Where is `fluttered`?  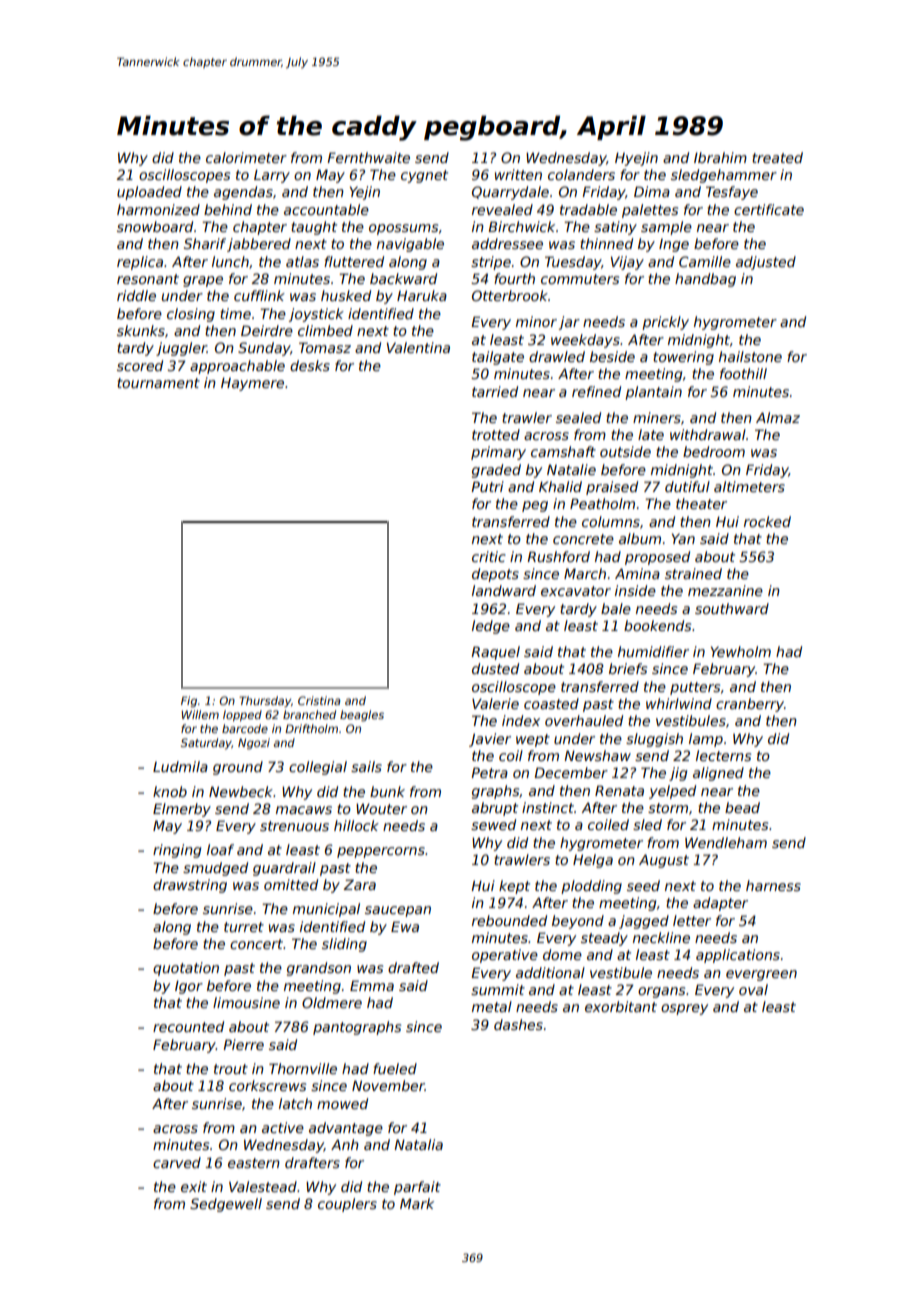 fluttered is located at coordinates (354, 261).
